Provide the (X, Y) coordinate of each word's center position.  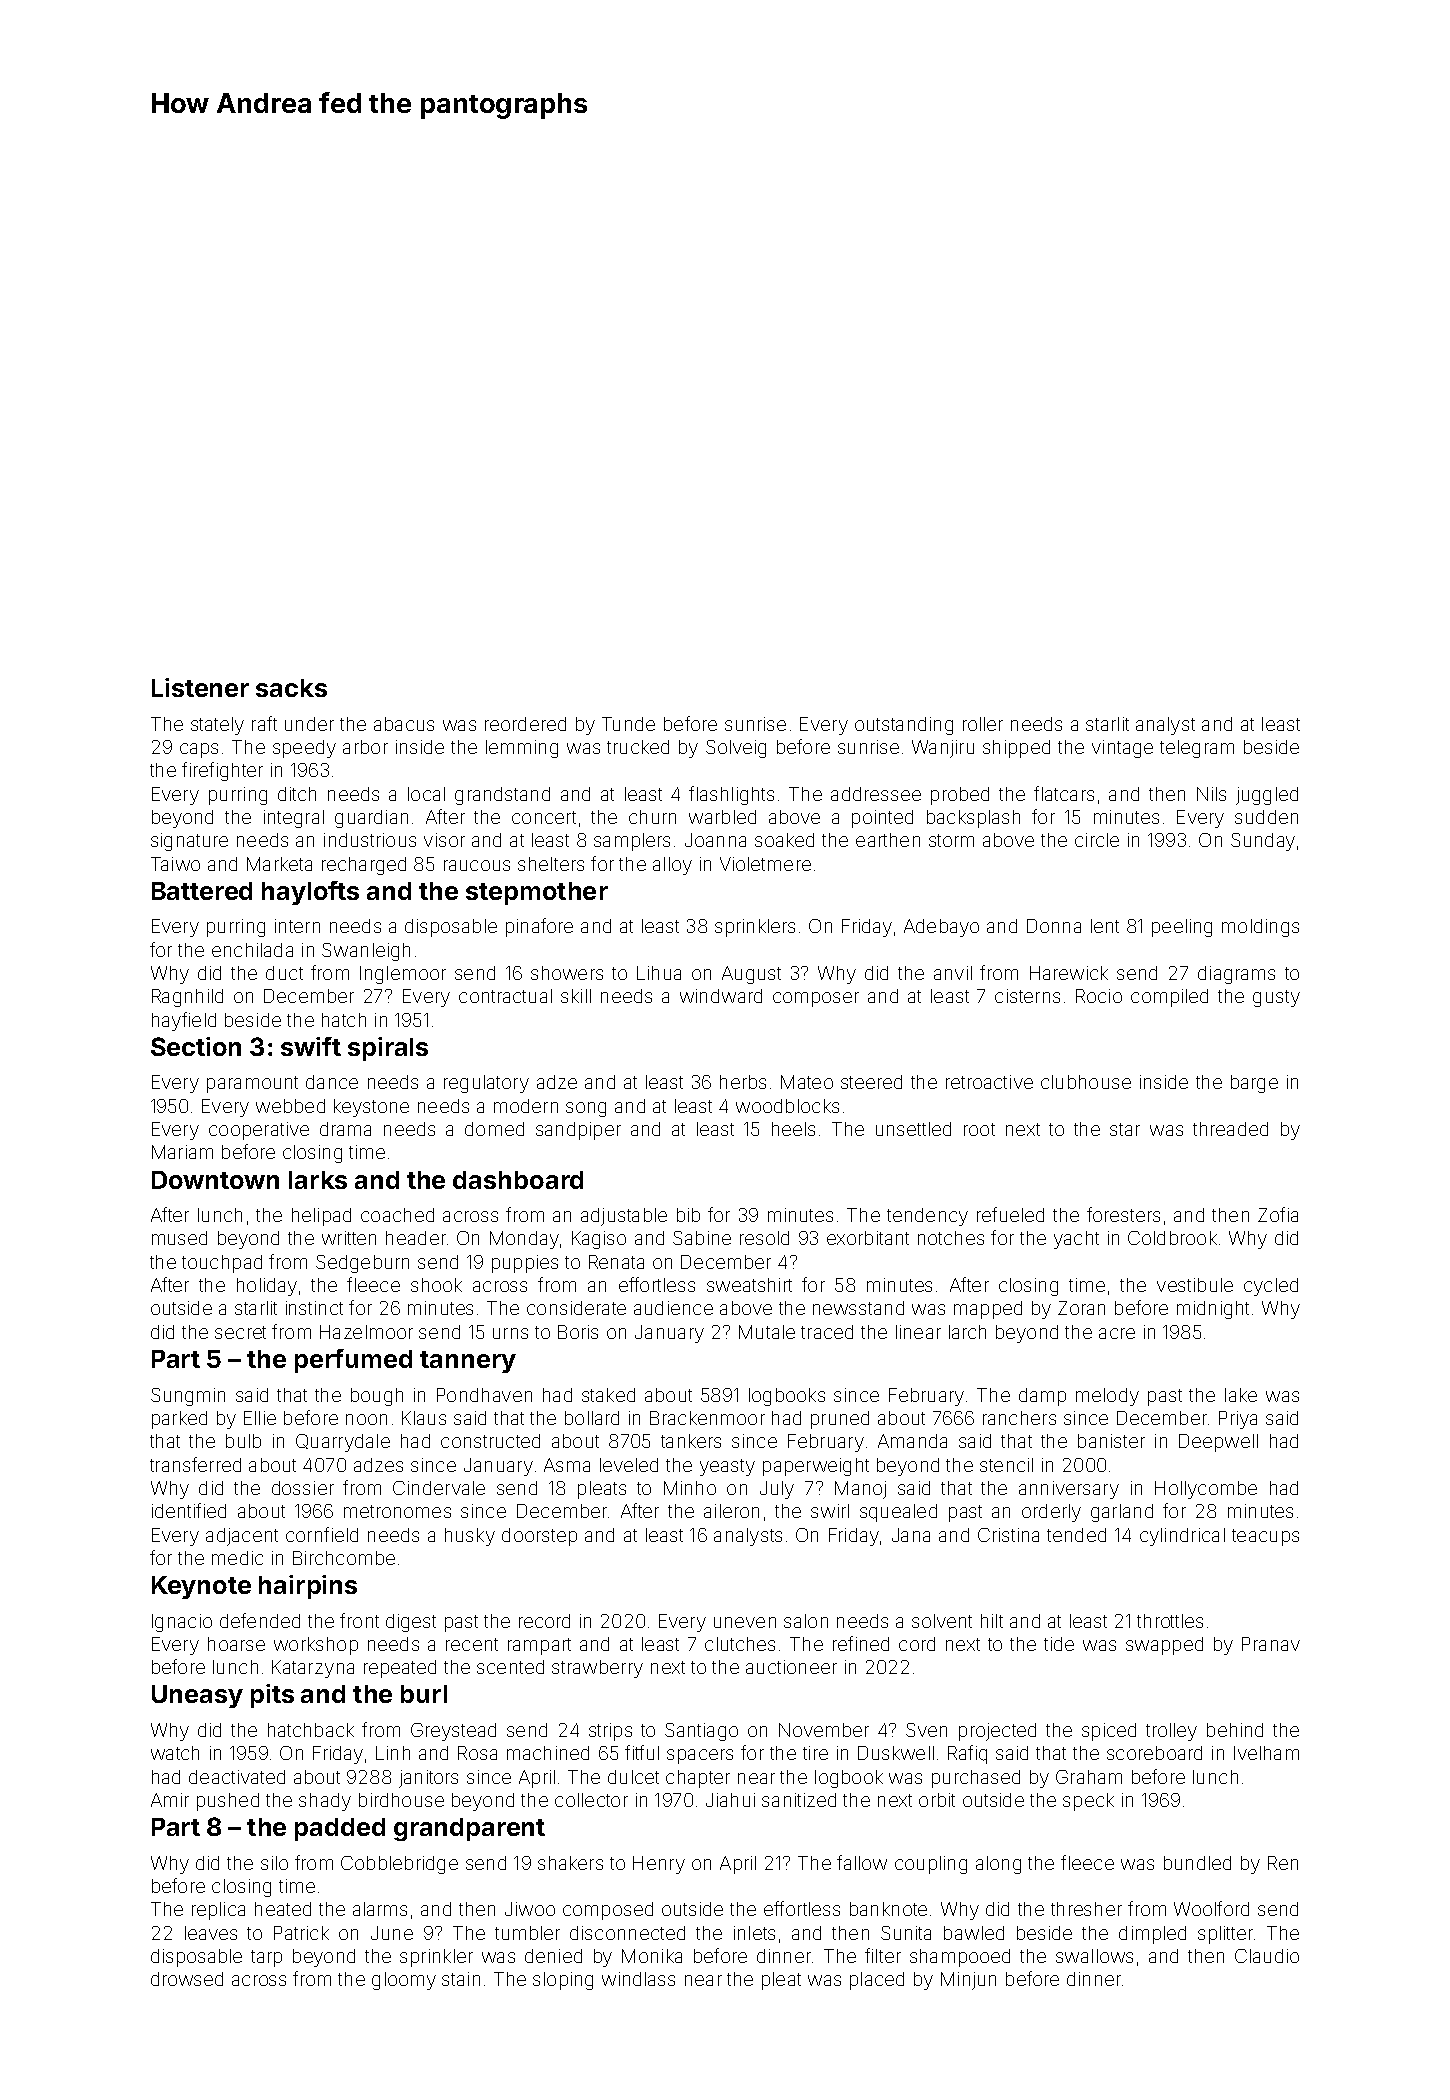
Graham (1089, 1777)
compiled (1169, 998)
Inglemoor (403, 975)
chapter (698, 1779)
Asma (567, 1465)
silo (274, 1863)
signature (189, 842)
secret (240, 1332)
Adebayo (941, 928)
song (586, 1109)
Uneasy (197, 1696)
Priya (1238, 1420)
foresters (1123, 1214)
